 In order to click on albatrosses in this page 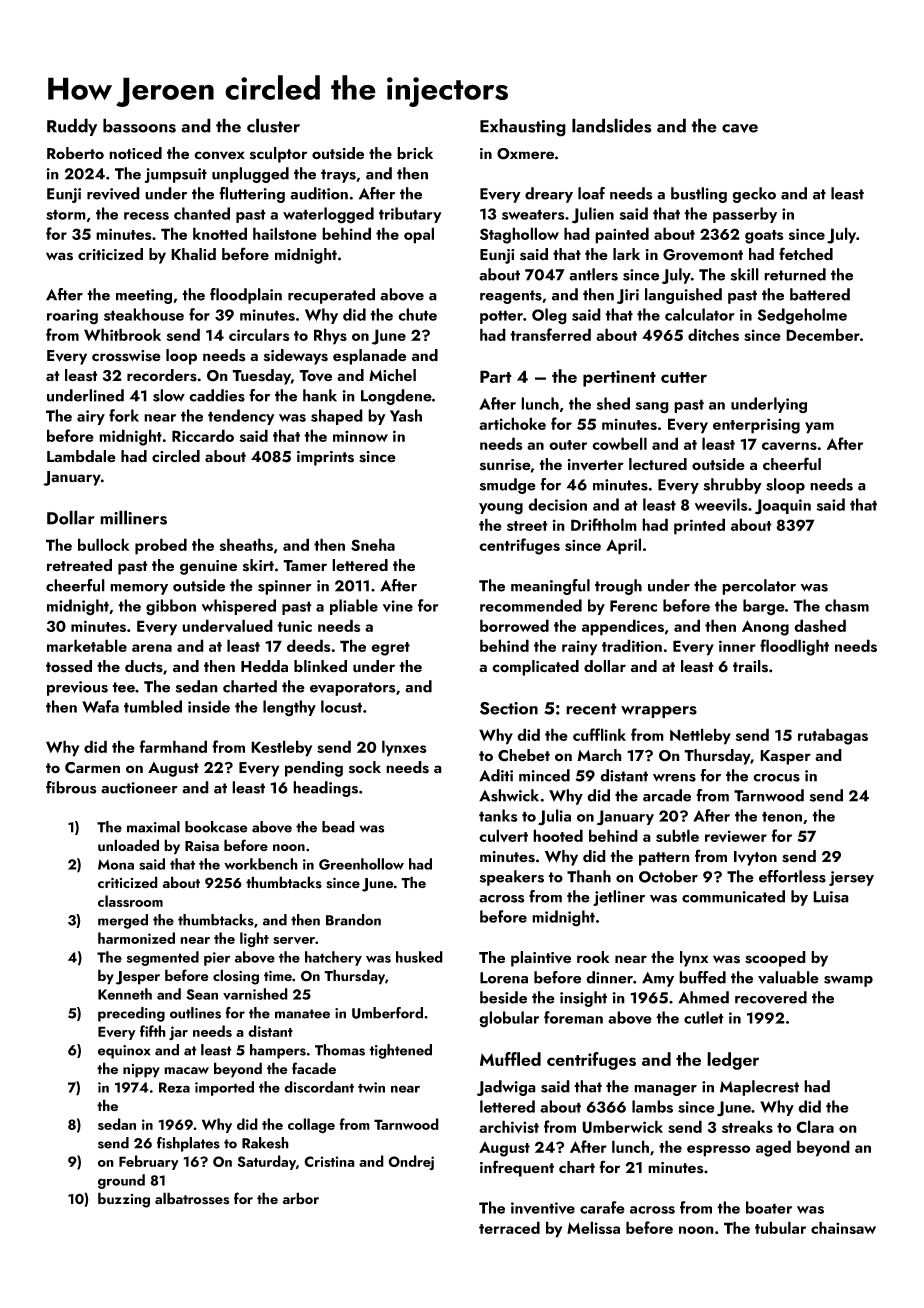, I will do `click(192, 1198)`.
